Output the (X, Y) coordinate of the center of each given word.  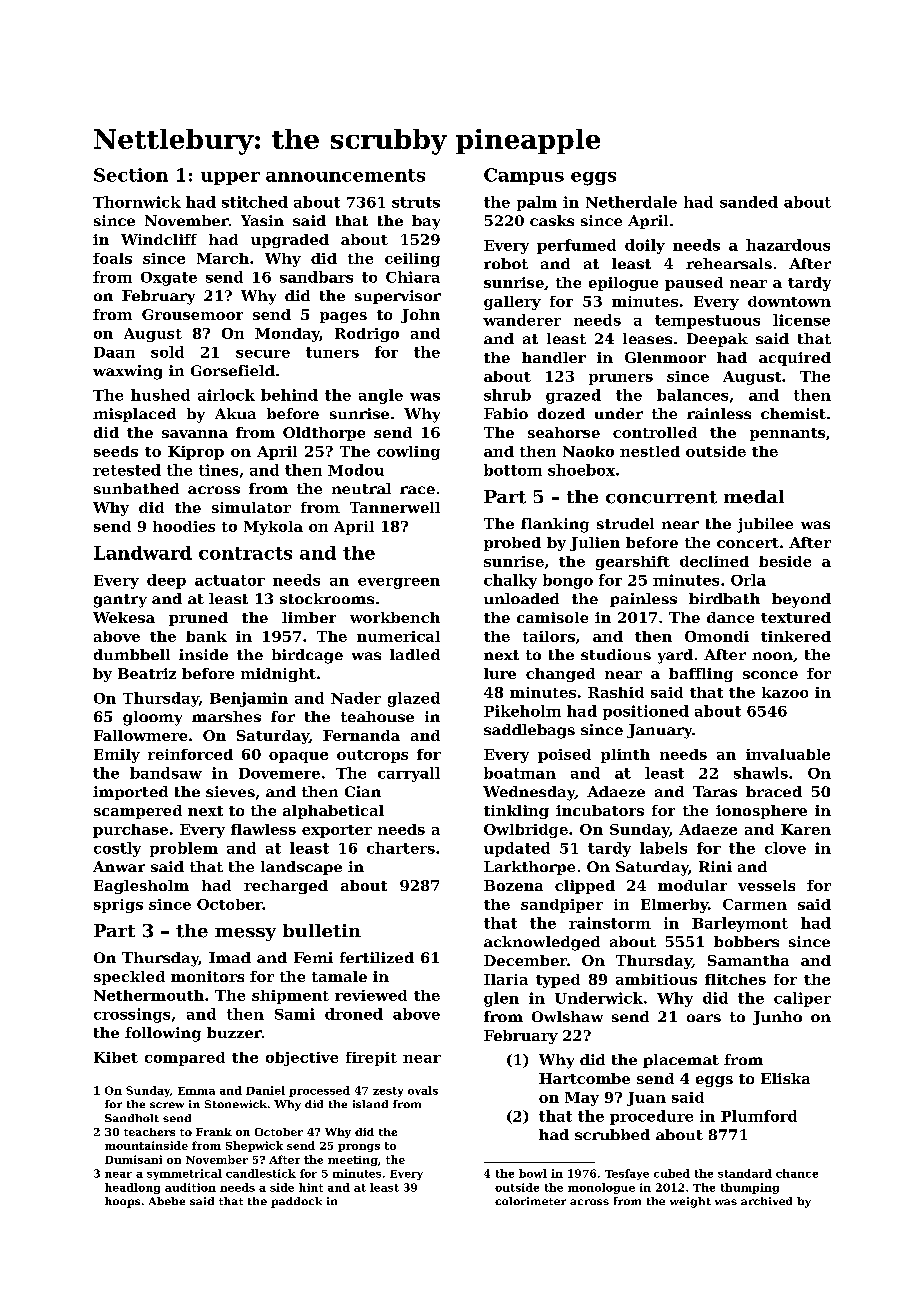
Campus (524, 176)
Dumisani (133, 1159)
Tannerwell (395, 507)
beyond (801, 600)
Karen (806, 829)
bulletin (322, 930)
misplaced (134, 415)
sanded (749, 202)
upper (230, 178)
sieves (230, 791)
